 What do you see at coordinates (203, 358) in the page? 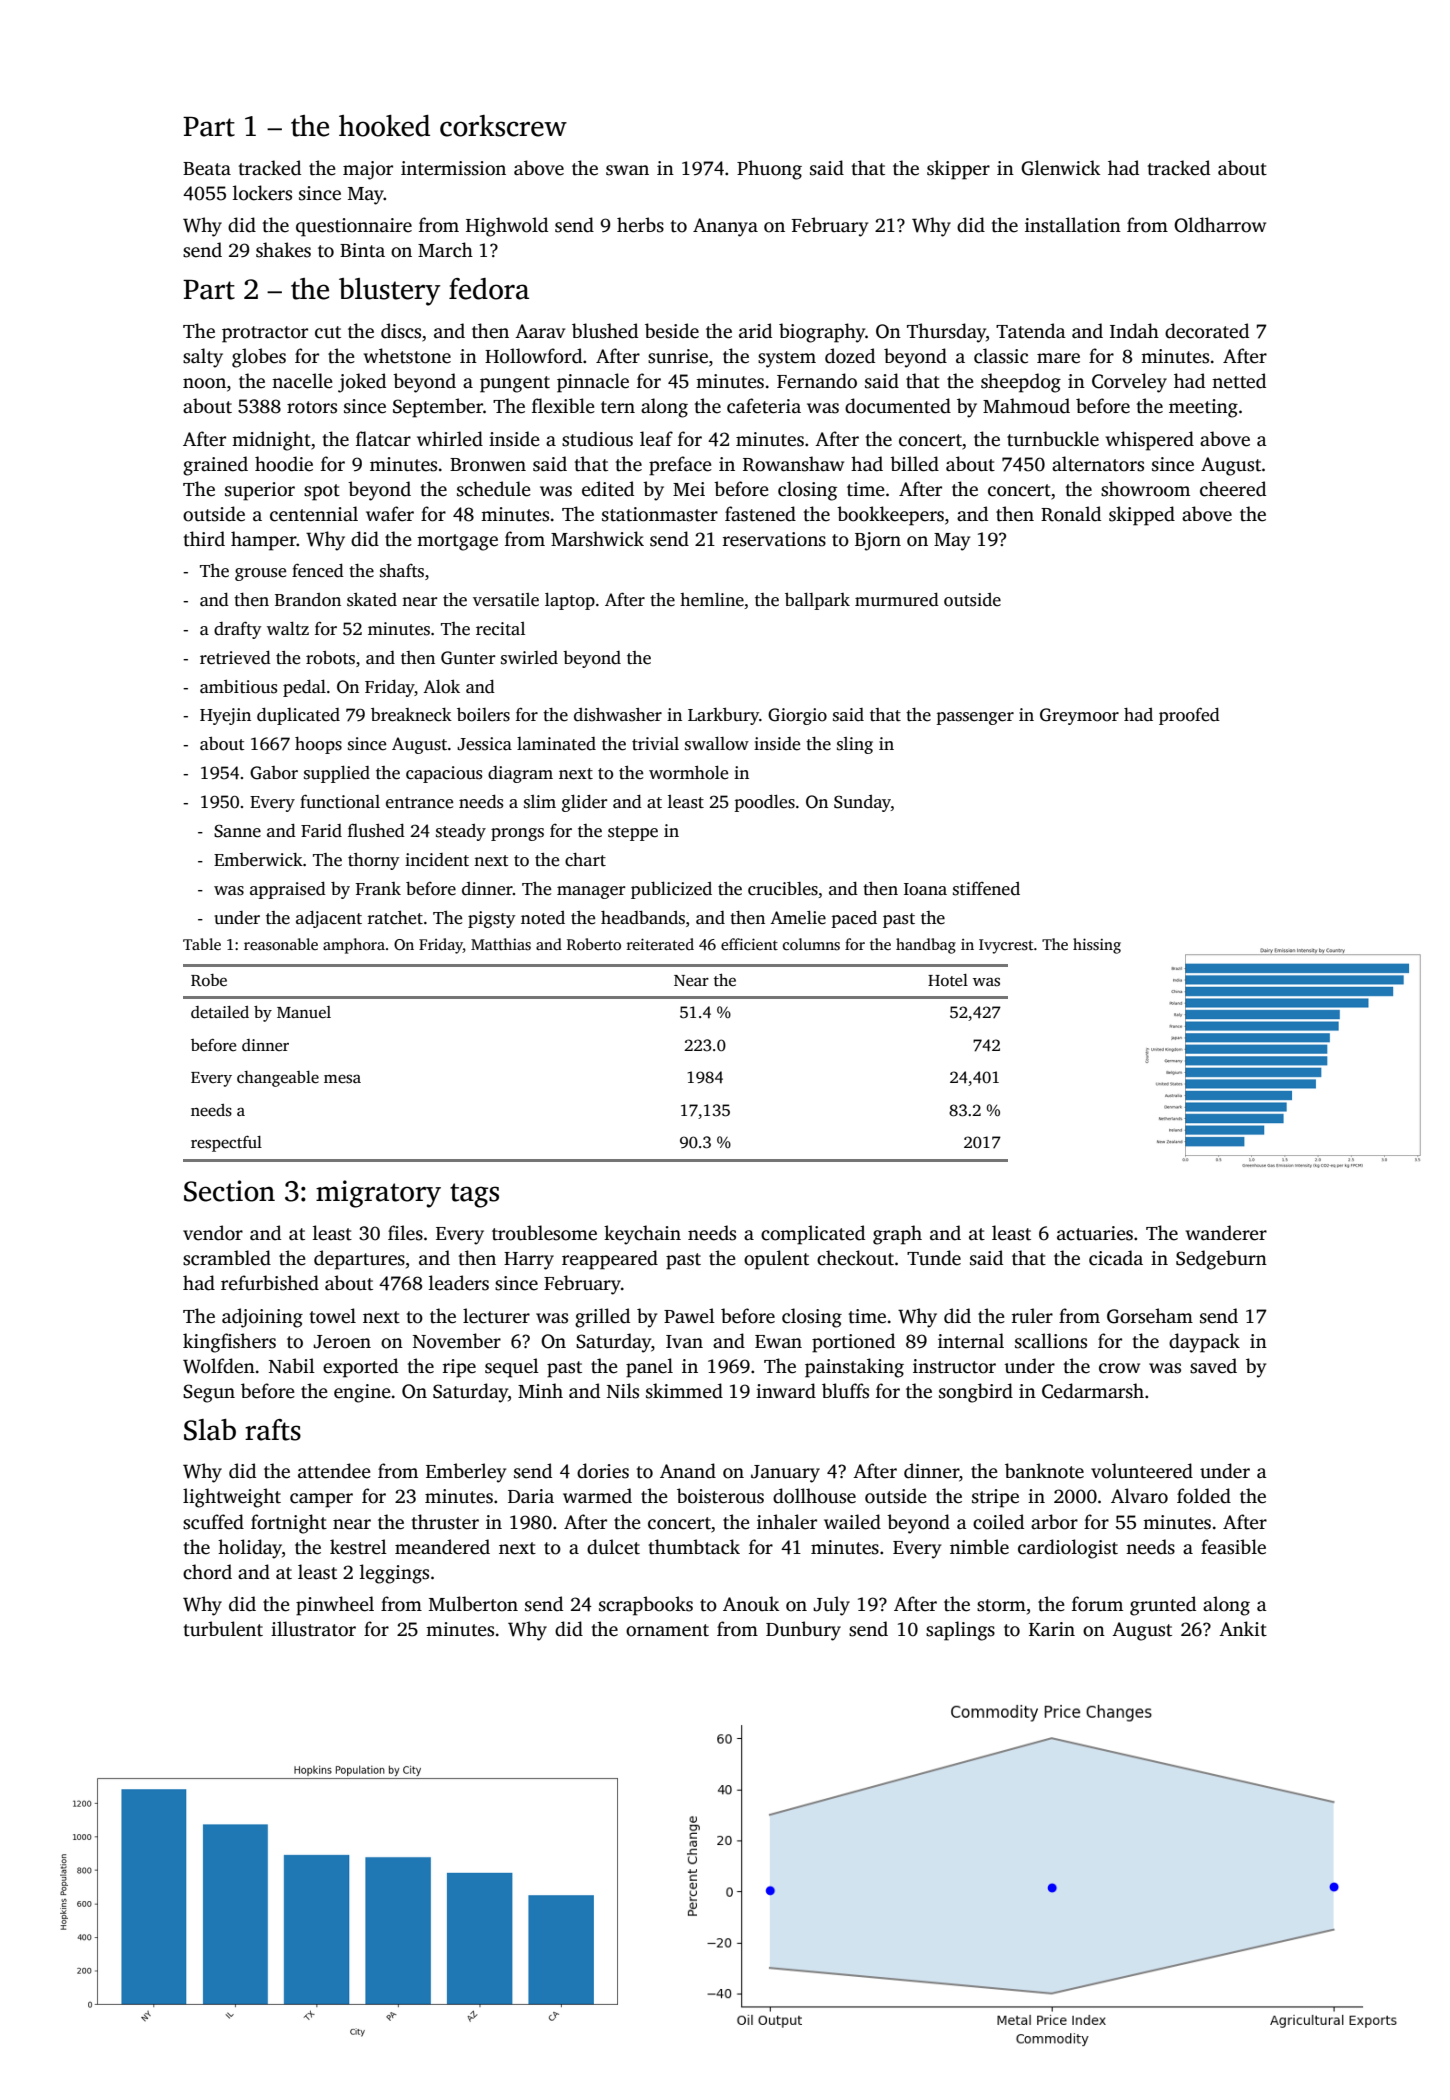
I see `salty` at bounding box center [203, 358].
